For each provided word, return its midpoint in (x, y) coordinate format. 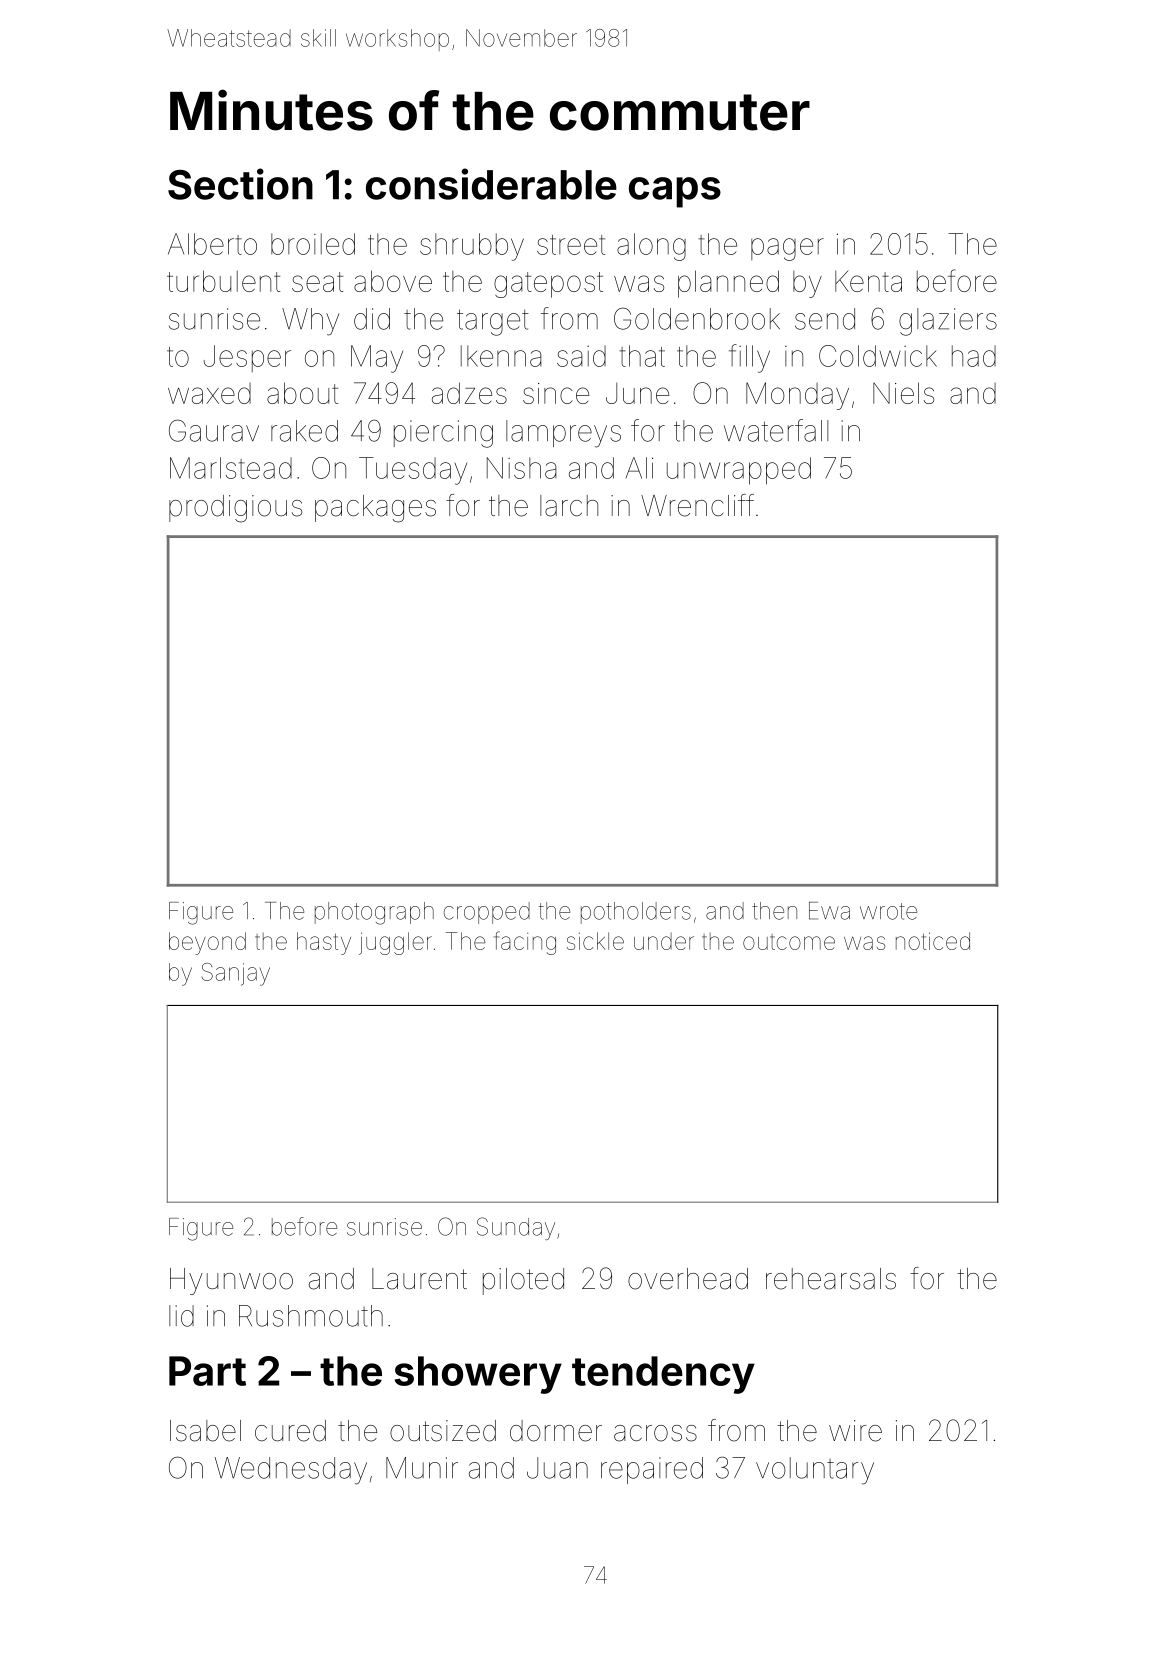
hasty (324, 943)
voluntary (815, 1471)
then (774, 911)
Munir (422, 1468)
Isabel (205, 1431)
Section (240, 184)
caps (675, 192)
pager (787, 249)
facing (525, 943)
